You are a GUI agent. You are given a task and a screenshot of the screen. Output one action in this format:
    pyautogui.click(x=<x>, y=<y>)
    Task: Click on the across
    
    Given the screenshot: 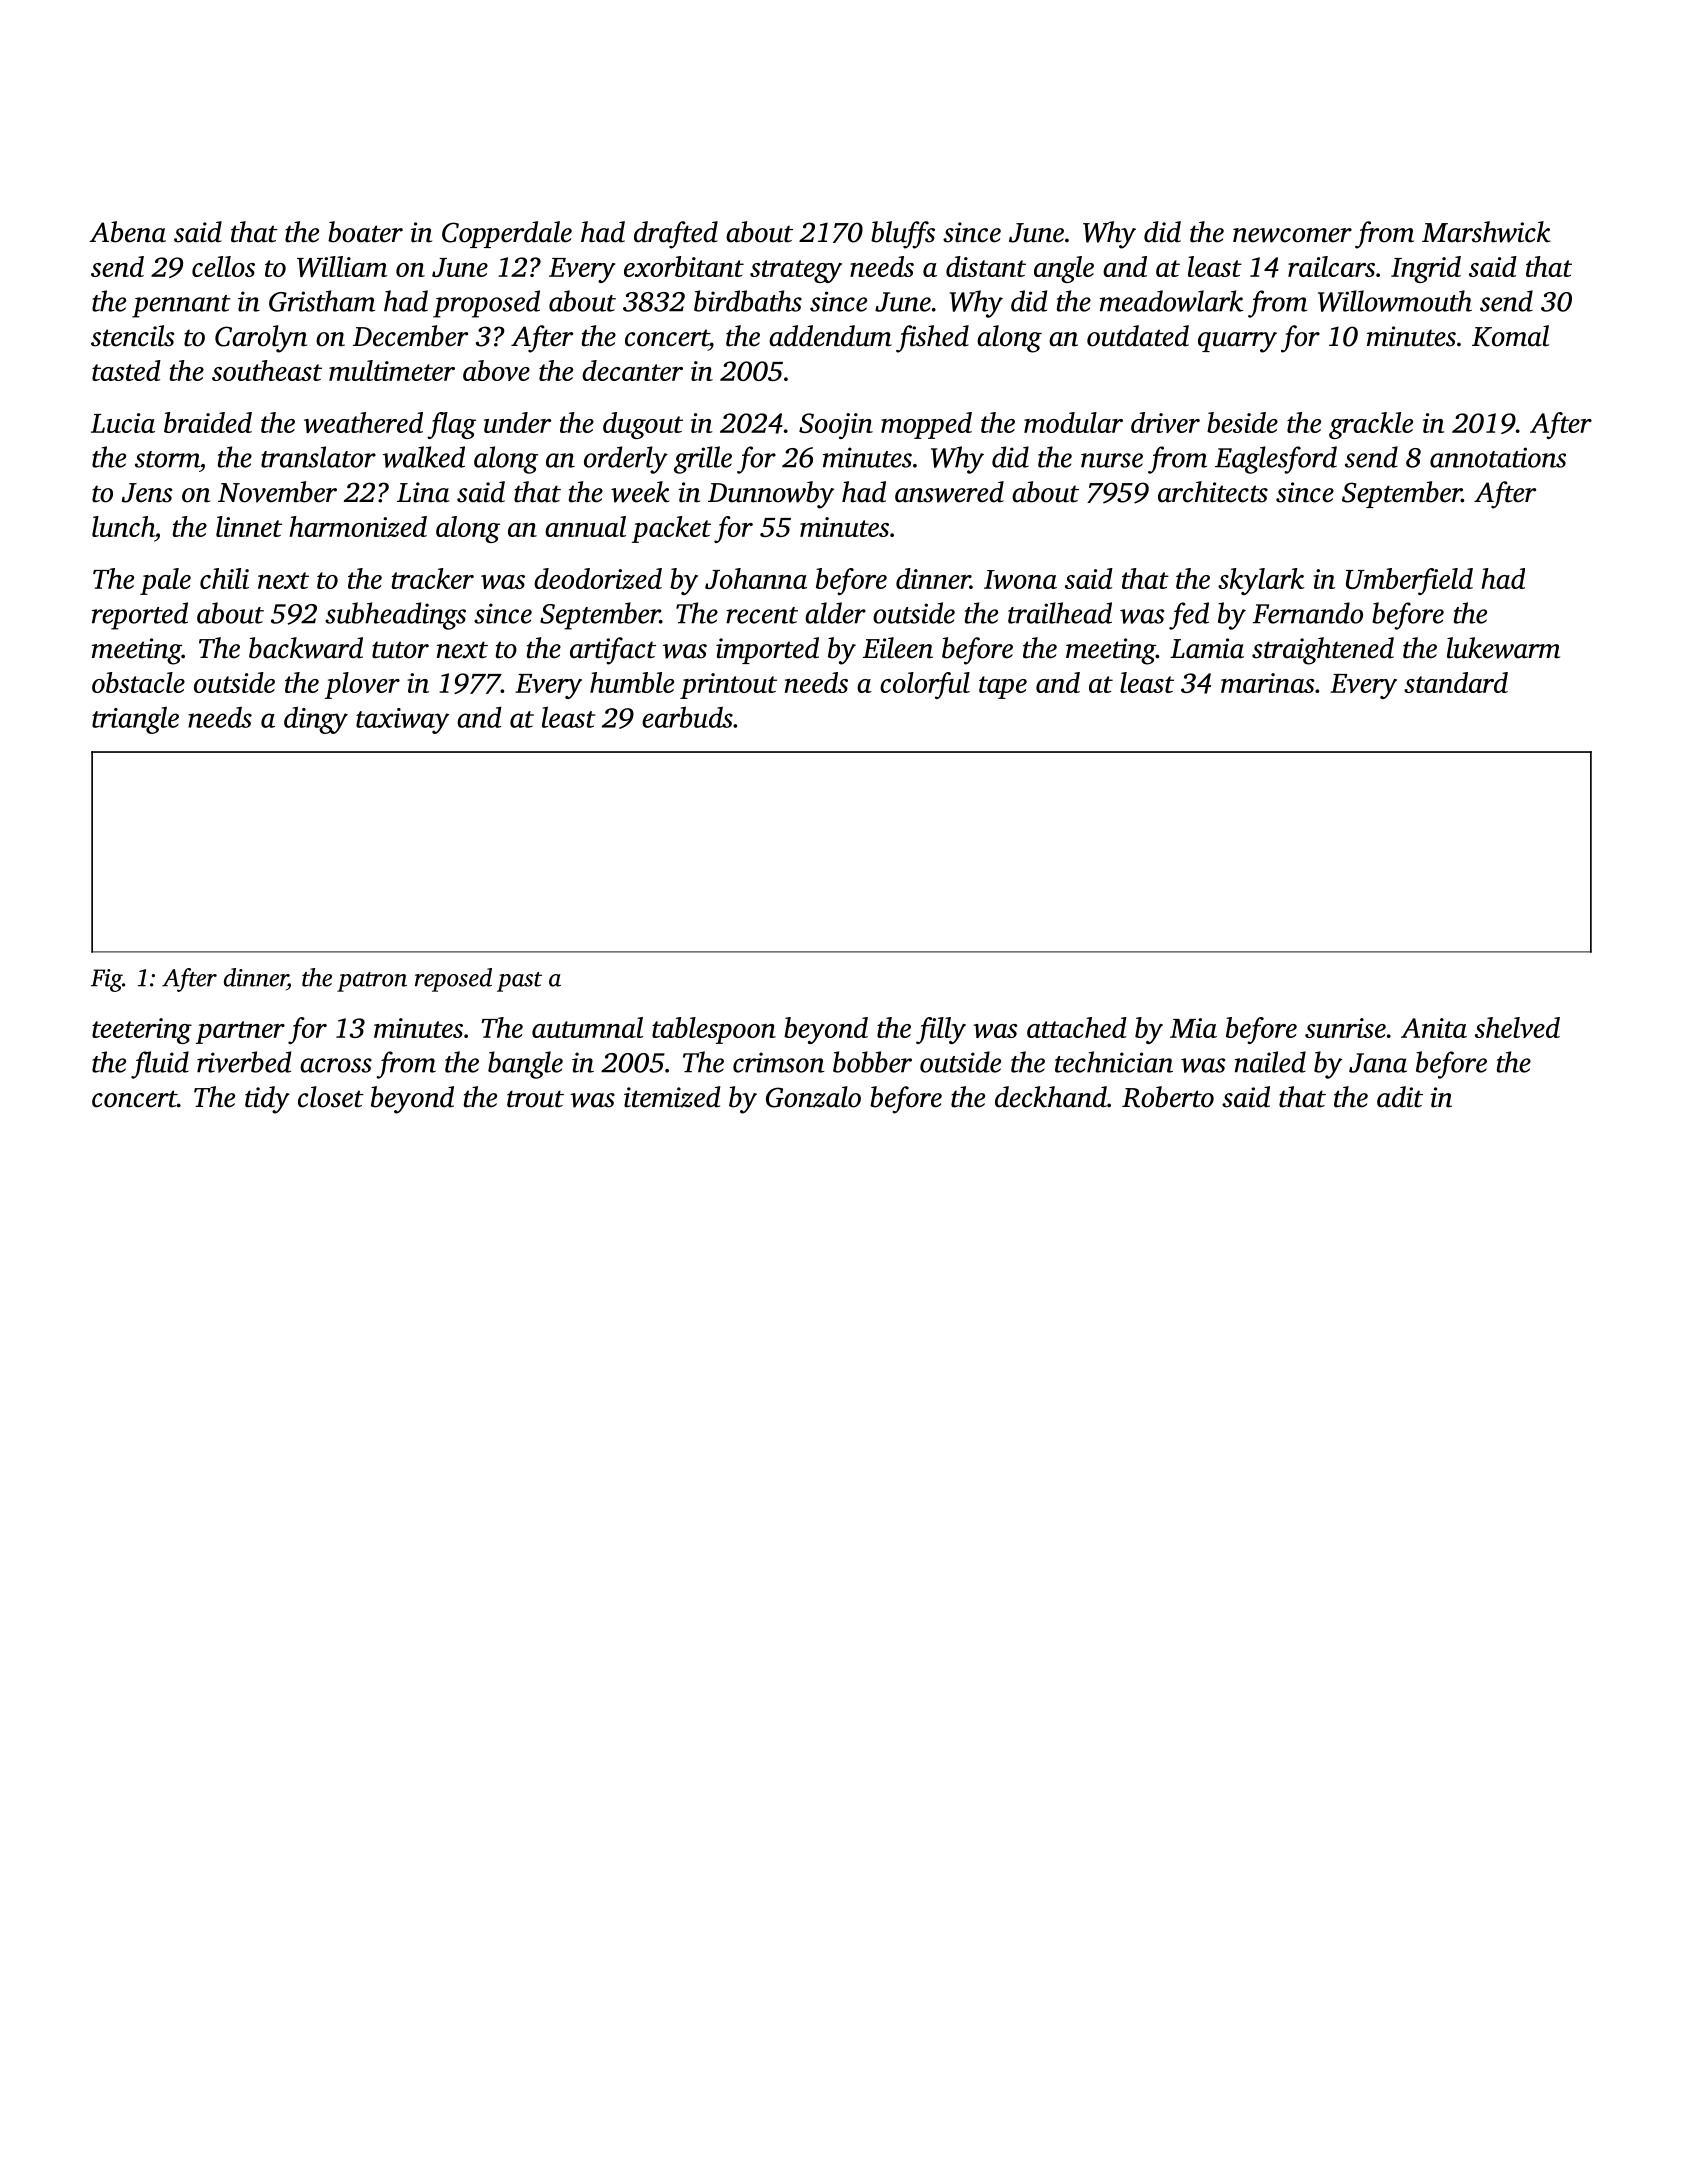 What is the action you would take?
    pyautogui.click(x=336, y=1065)
